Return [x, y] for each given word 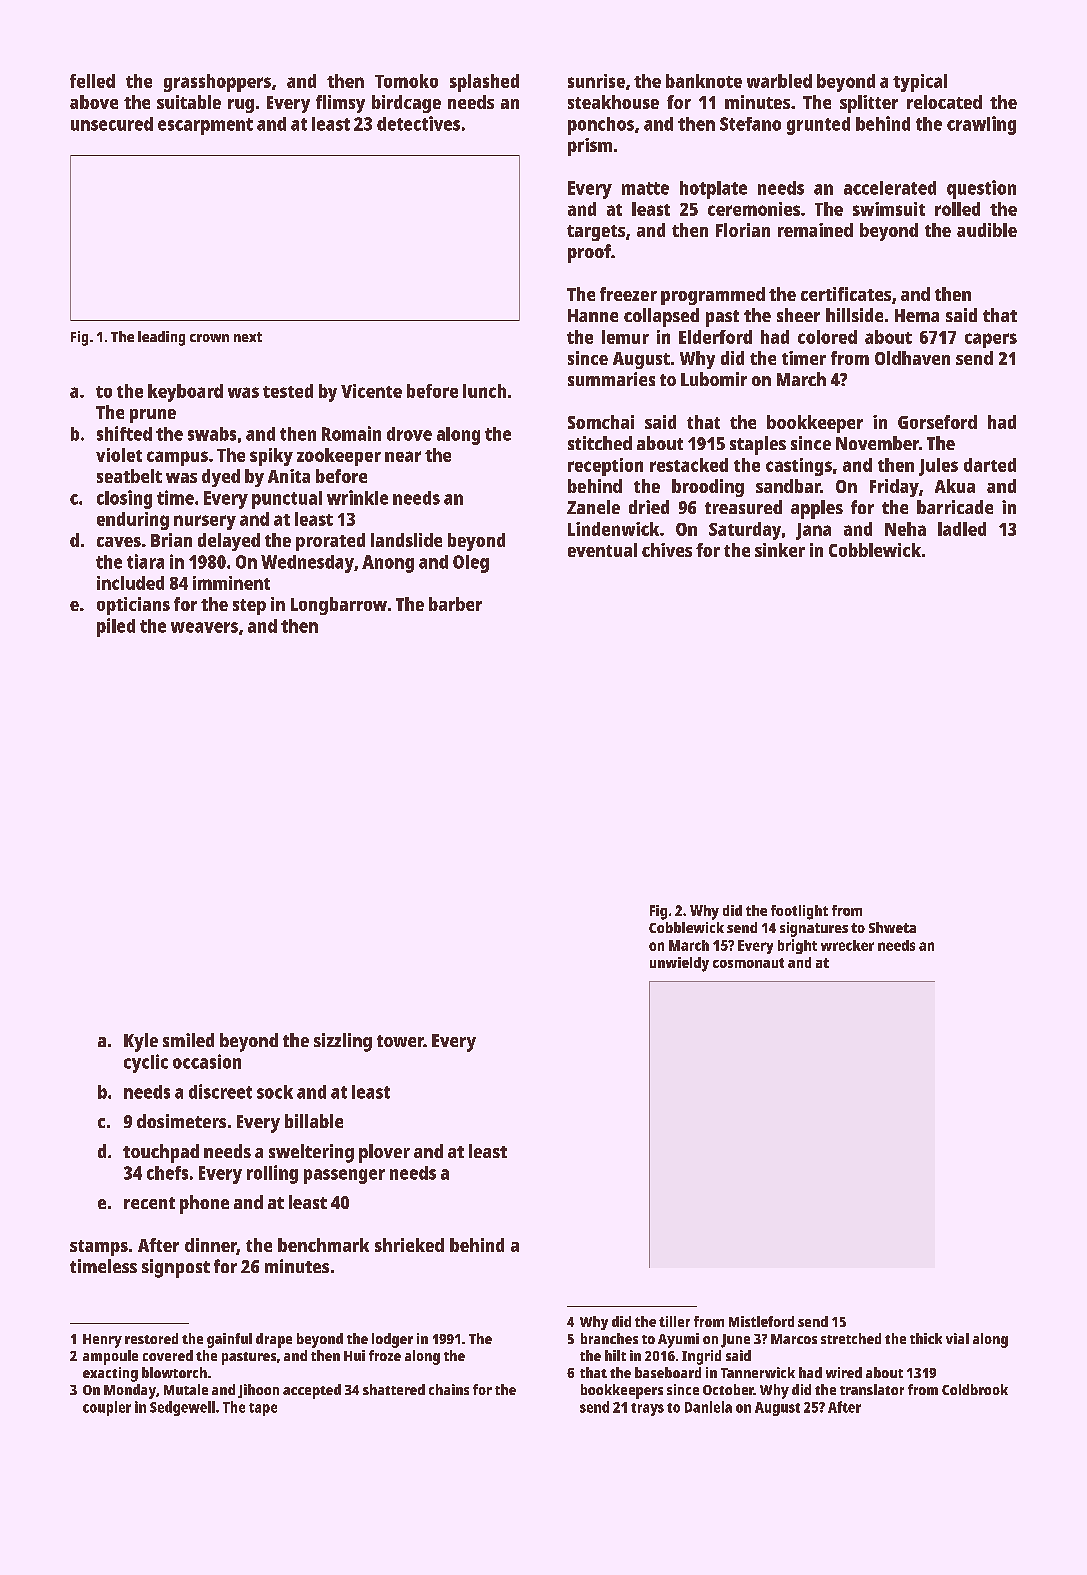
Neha [905, 529]
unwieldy [679, 964]
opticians [133, 606]
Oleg [471, 564]
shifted [124, 433]
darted [990, 465]
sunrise [596, 81]
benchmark [323, 1245]
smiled [188, 1040]
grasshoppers [217, 83]
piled [116, 627]
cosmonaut [748, 963]
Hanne [593, 315]
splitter [869, 104]
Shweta [892, 927]
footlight [799, 912]
